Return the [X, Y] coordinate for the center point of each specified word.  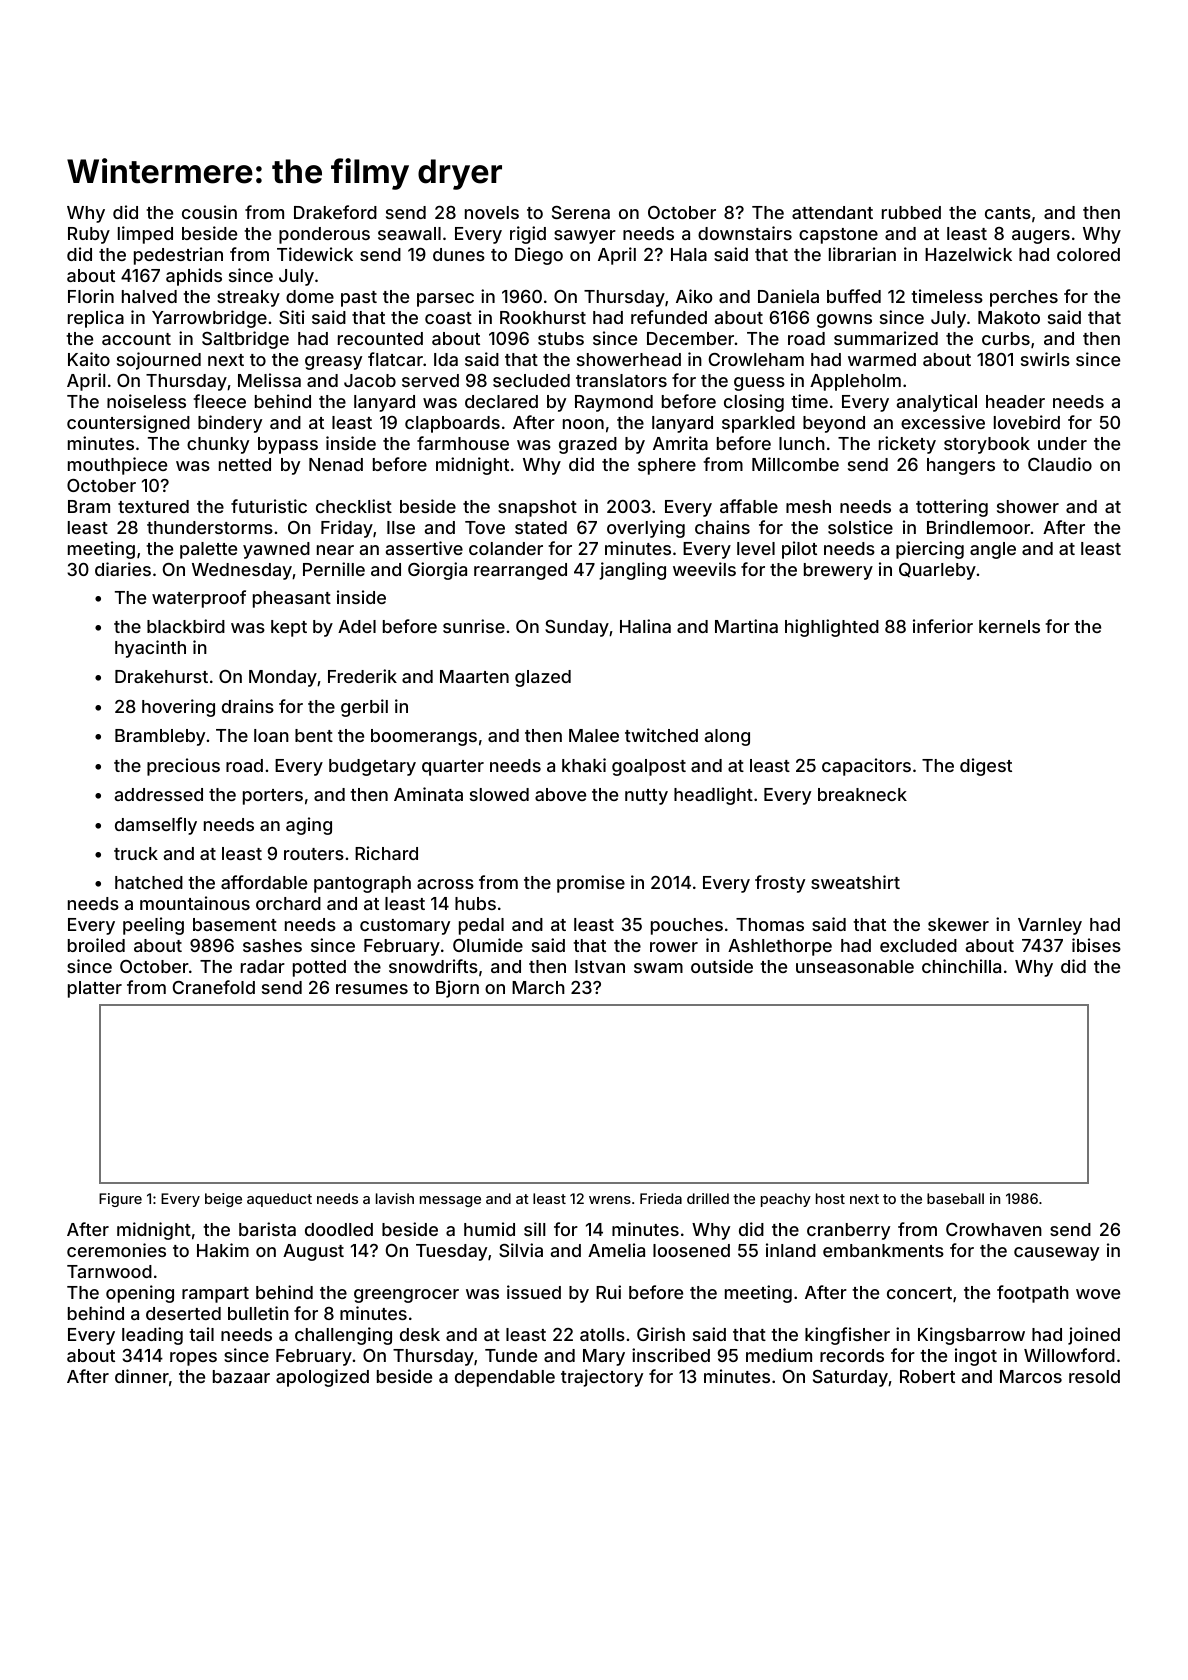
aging [309, 826]
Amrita [680, 443]
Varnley [1050, 926]
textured [153, 506]
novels [492, 212]
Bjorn [457, 989]
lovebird [1027, 422]
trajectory [602, 1378]
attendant [832, 212]
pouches [687, 926]
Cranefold [214, 987]
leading [152, 1336]
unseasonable [855, 966]
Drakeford [335, 212]
